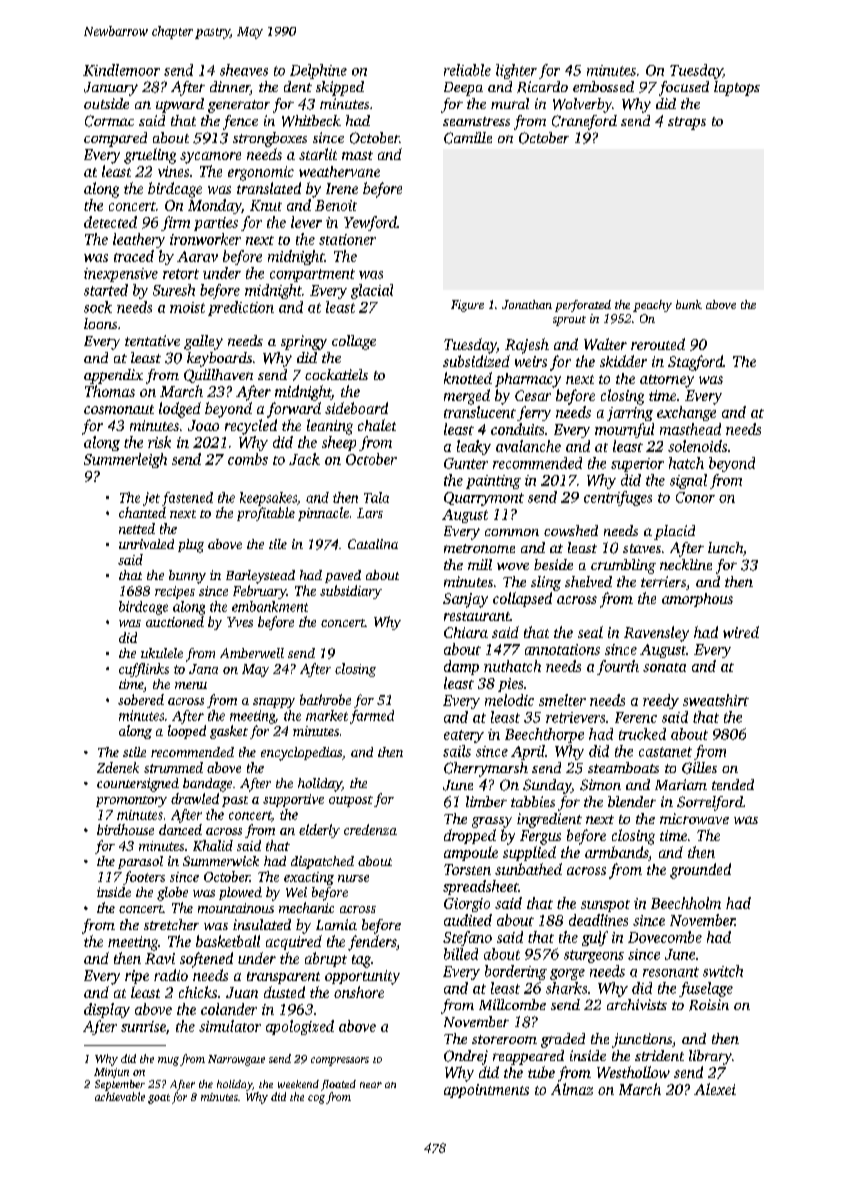  What do you see at coordinates (261, 173) in the screenshot?
I see `ergonomic` at bounding box center [261, 173].
